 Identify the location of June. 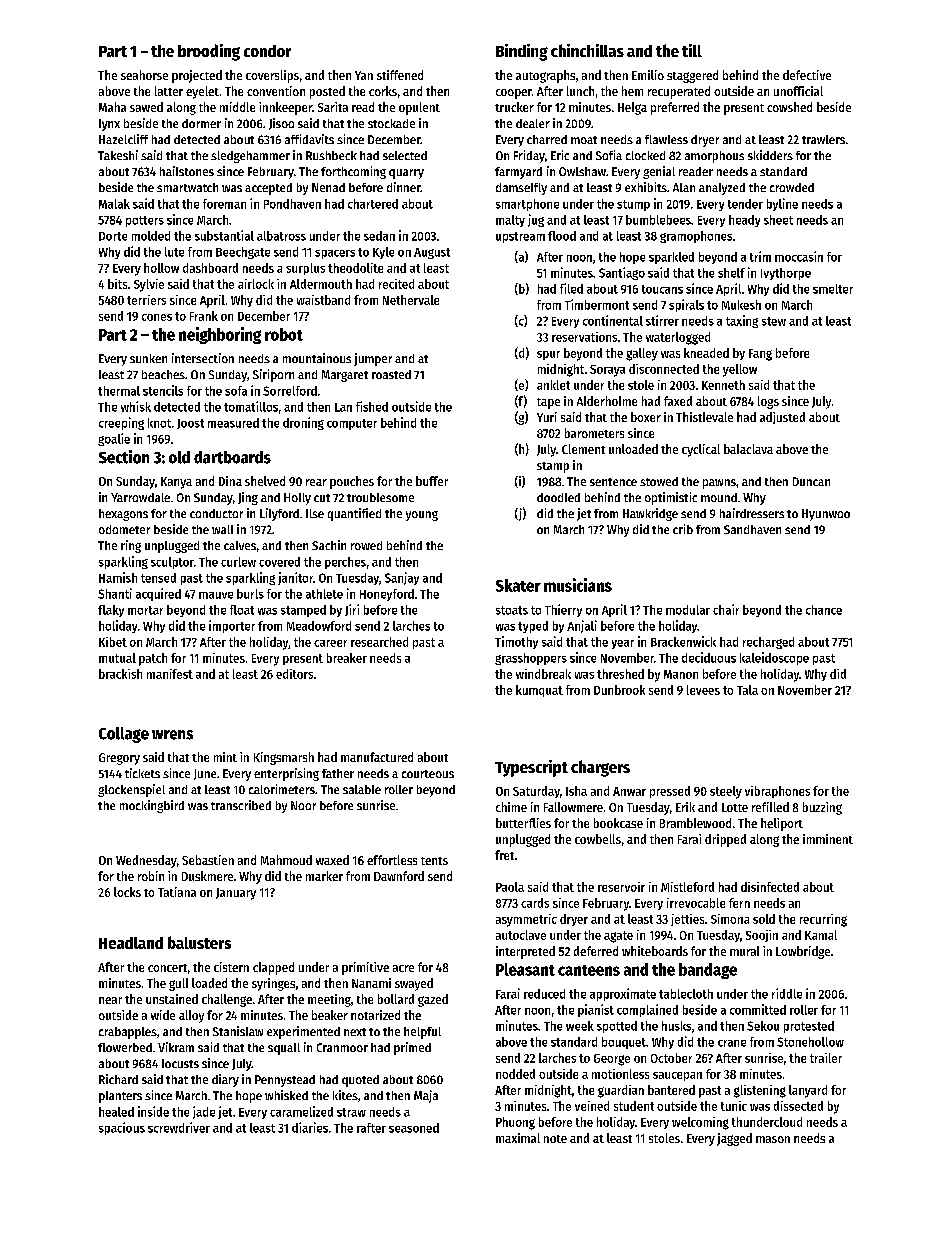
(205, 774).
